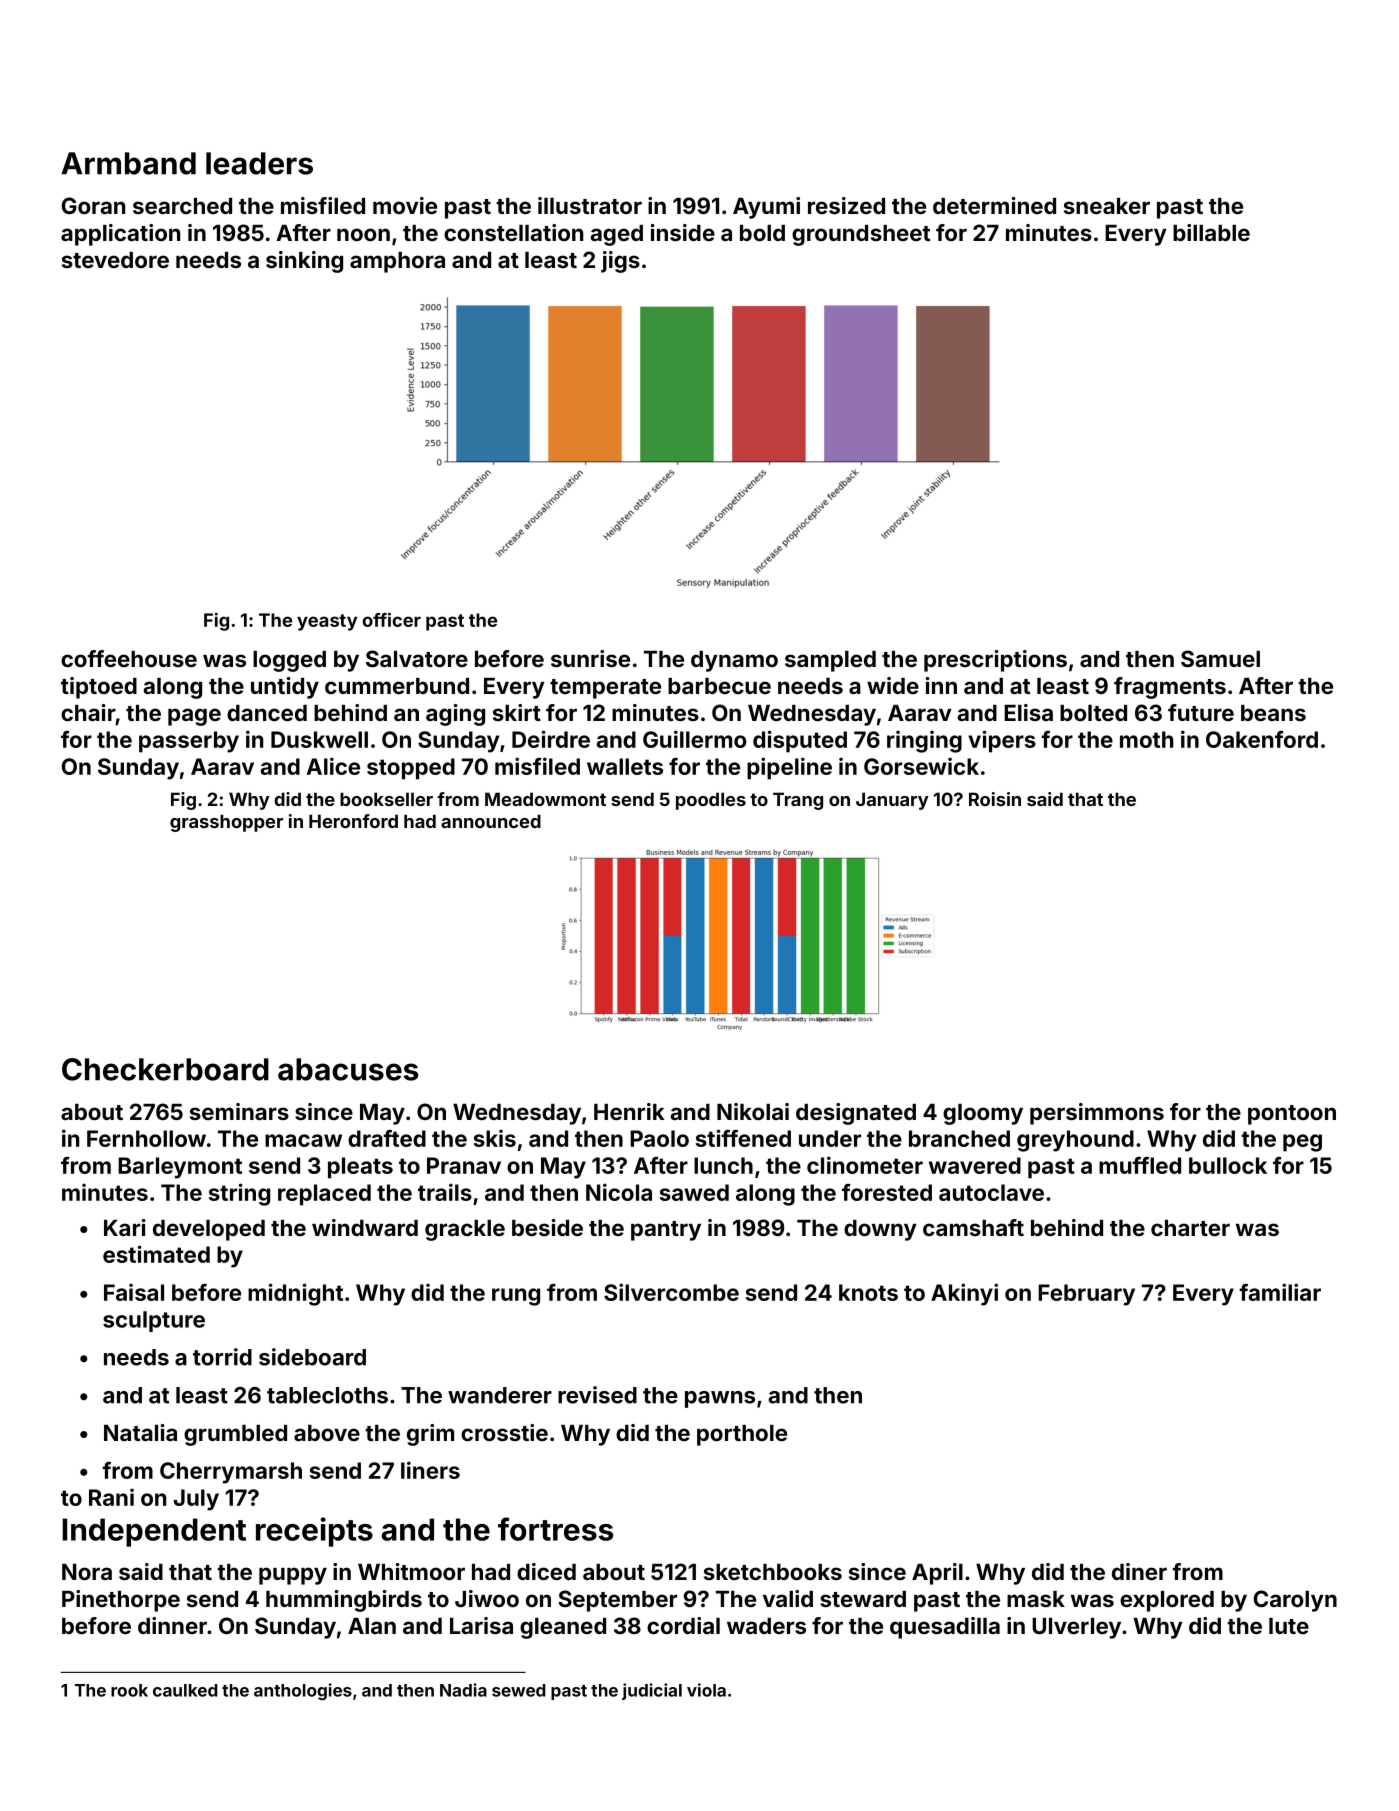 This screenshot has width=1399, height=1811. Describe the element at coordinates (115, 260) in the screenshot. I see `stevedore` at that location.
